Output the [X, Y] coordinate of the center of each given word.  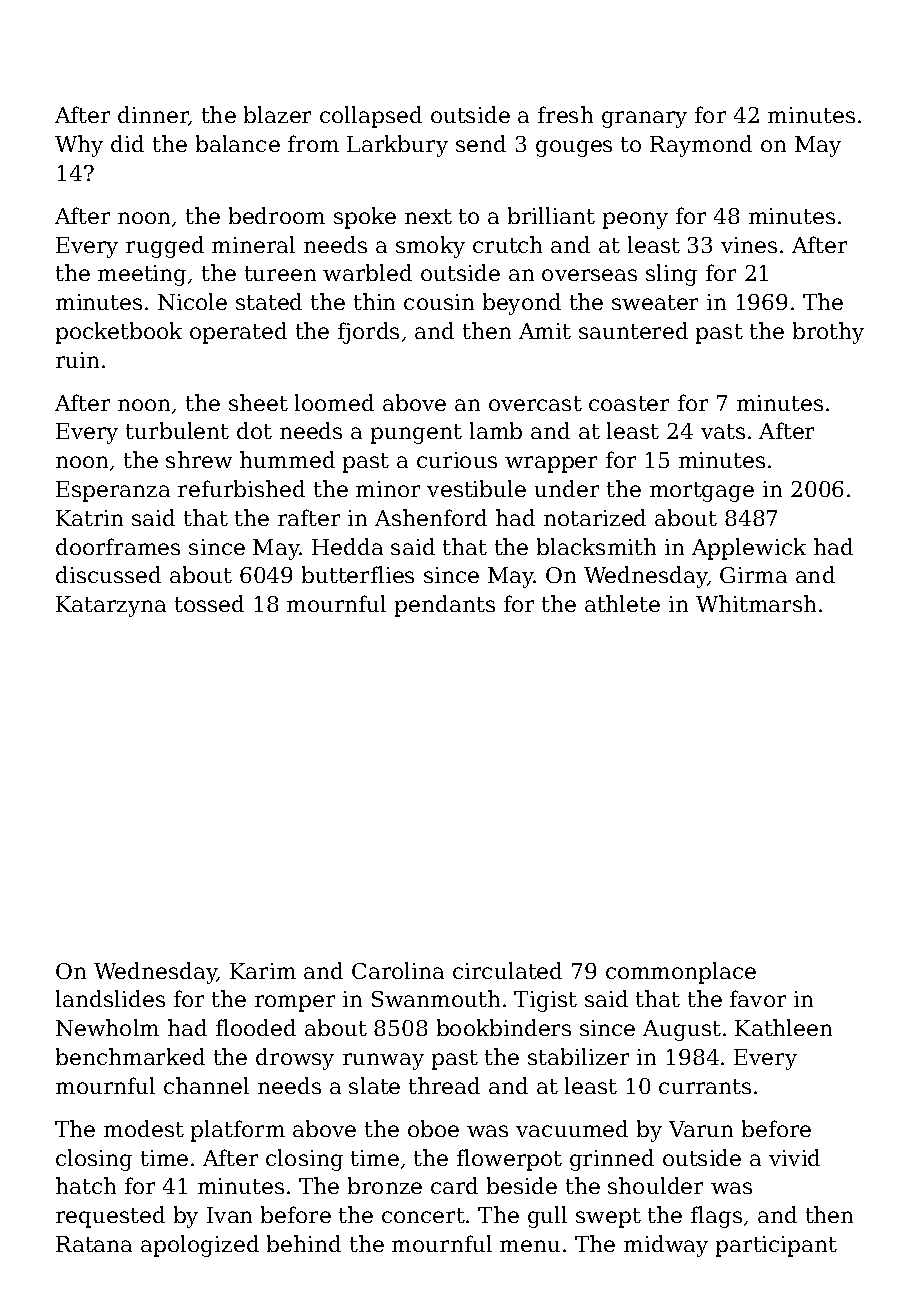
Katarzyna [111, 606]
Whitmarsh [756, 603]
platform [238, 1131]
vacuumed [572, 1128]
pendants [445, 606]
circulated [507, 970]
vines [749, 245]
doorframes [118, 546]
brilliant [551, 215]
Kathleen [783, 1027]
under [567, 488]
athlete [622, 603]
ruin [77, 360]
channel [206, 1085]
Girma [753, 575]
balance [238, 143]
